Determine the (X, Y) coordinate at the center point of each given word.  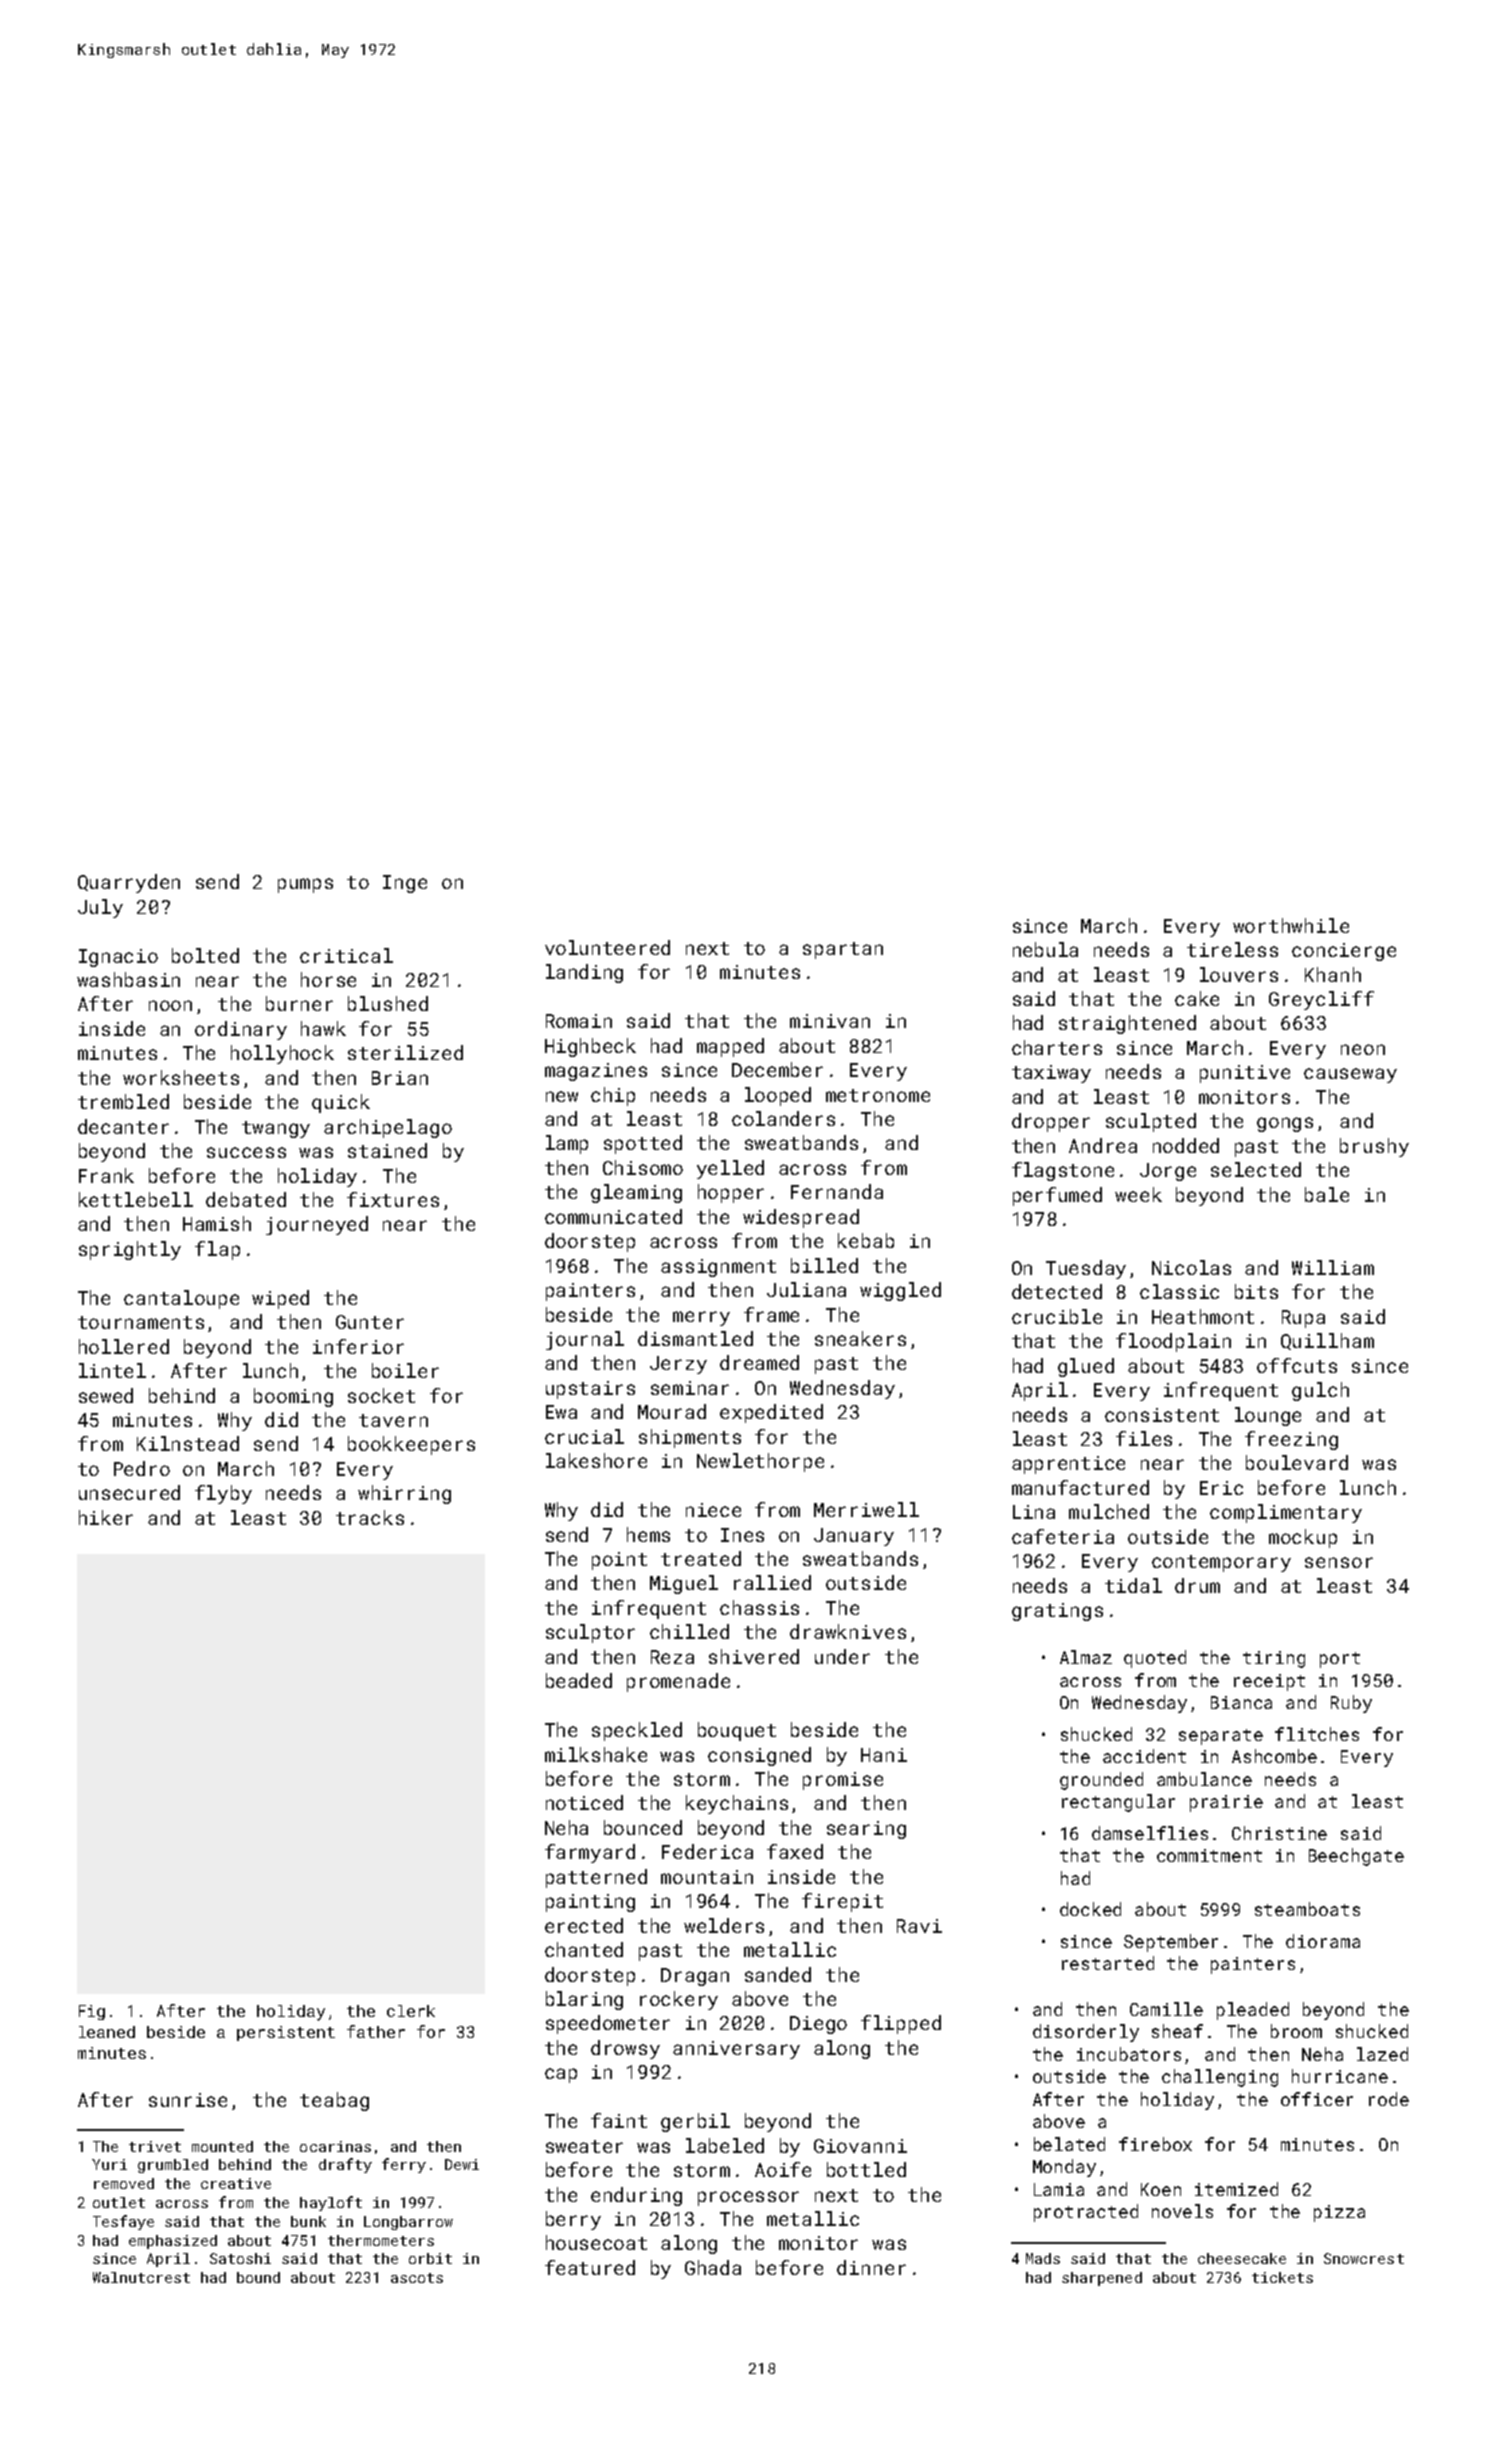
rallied (772, 1582)
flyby (223, 1494)
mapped (730, 1047)
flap (217, 1250)
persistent (286, 2033)
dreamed (759, 1362)
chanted (584, 1949)
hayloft (331, 2203)
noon (170, 1005)
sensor (1339, 1562)
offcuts (1297, 1365)
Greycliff (1321, 1000)
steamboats (1307, 1909)
